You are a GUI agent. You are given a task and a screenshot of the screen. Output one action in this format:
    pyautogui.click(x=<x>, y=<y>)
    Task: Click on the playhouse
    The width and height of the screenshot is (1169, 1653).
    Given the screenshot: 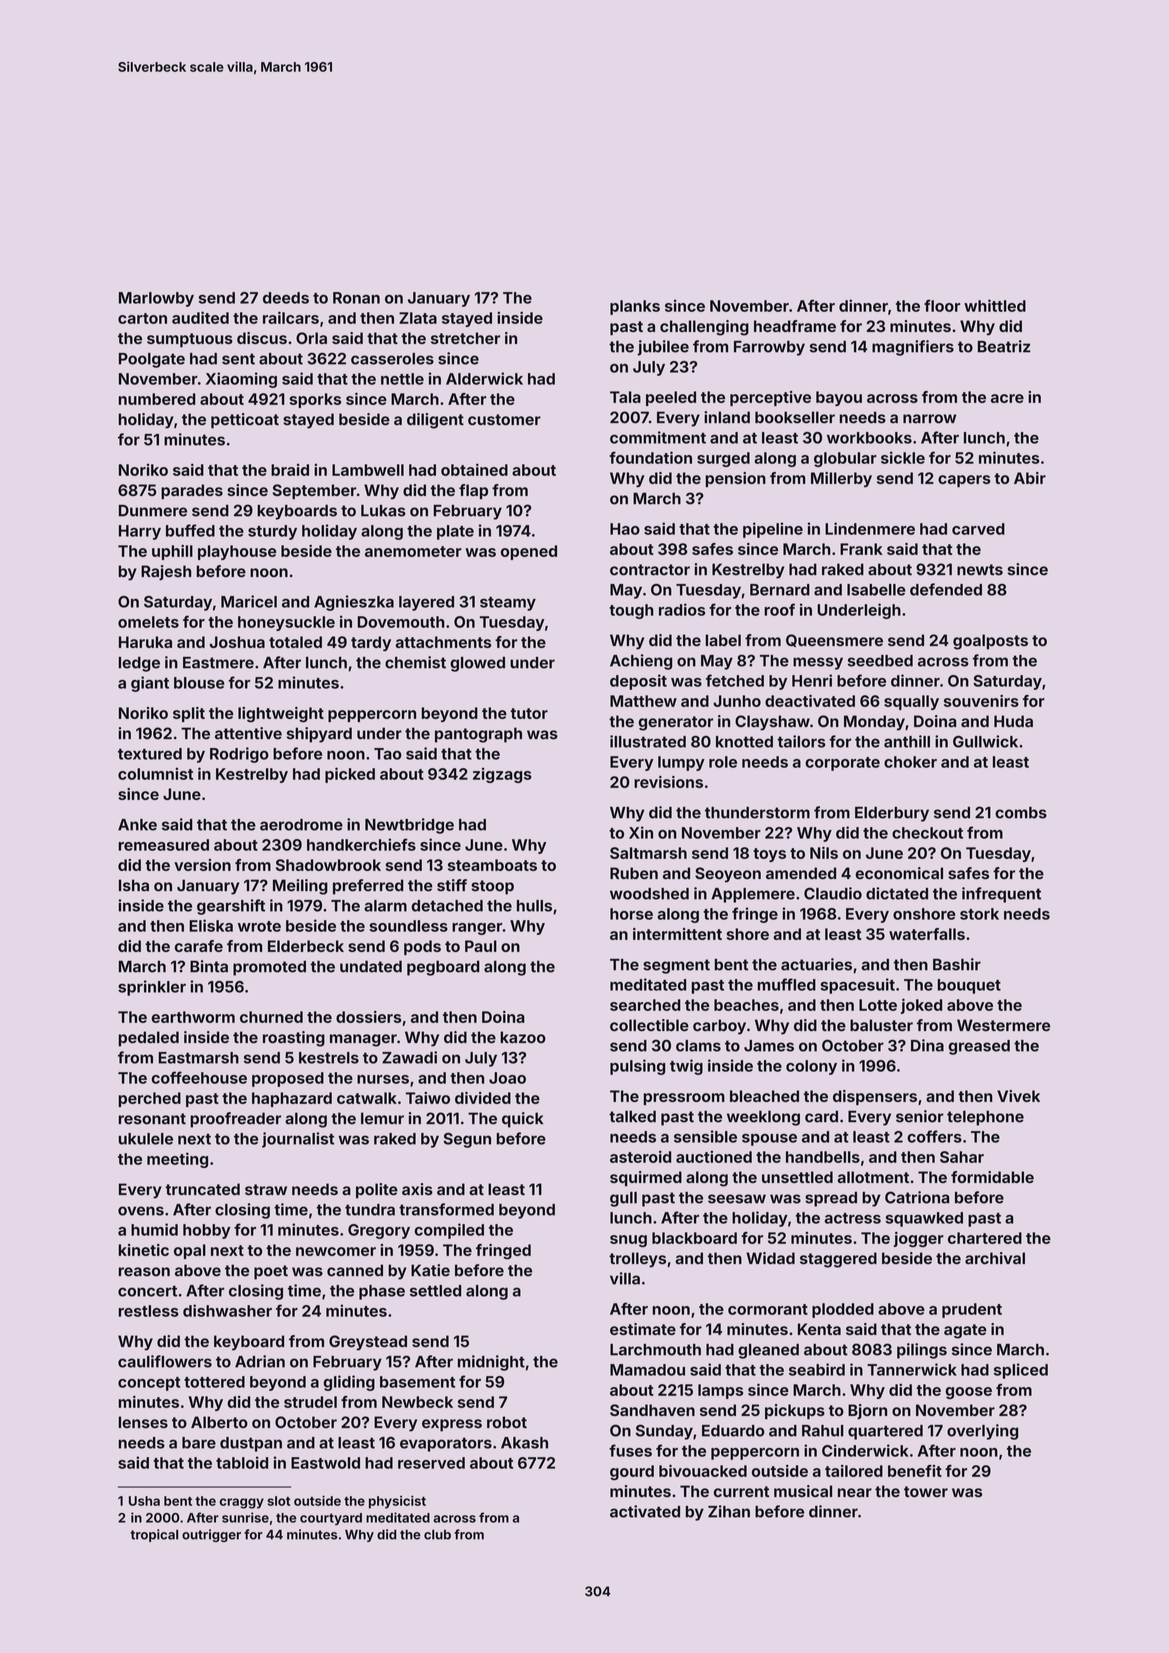 What is the action you would take?
    pyautogui.click(x=237, y=552)
